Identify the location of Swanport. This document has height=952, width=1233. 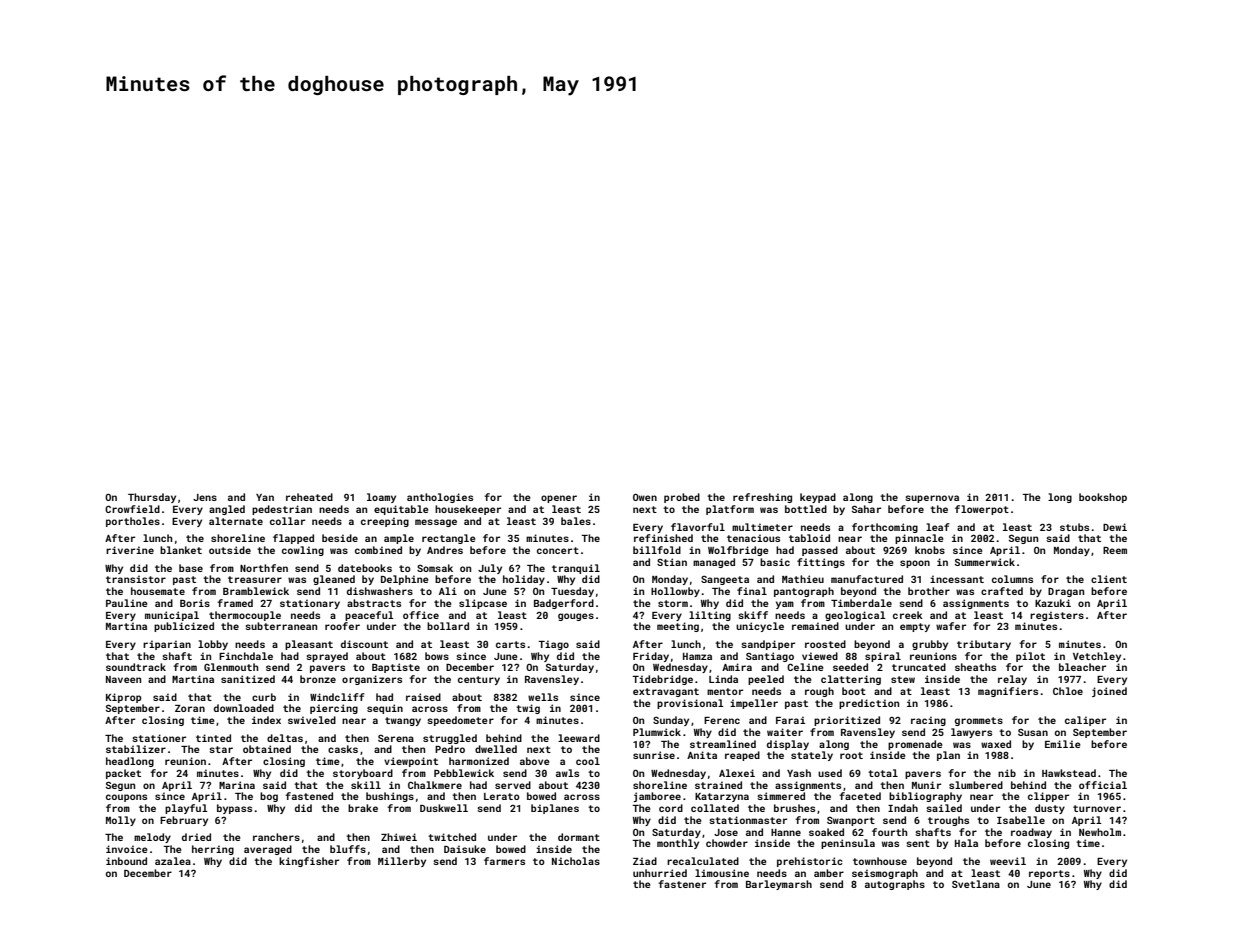
(851, 821).
